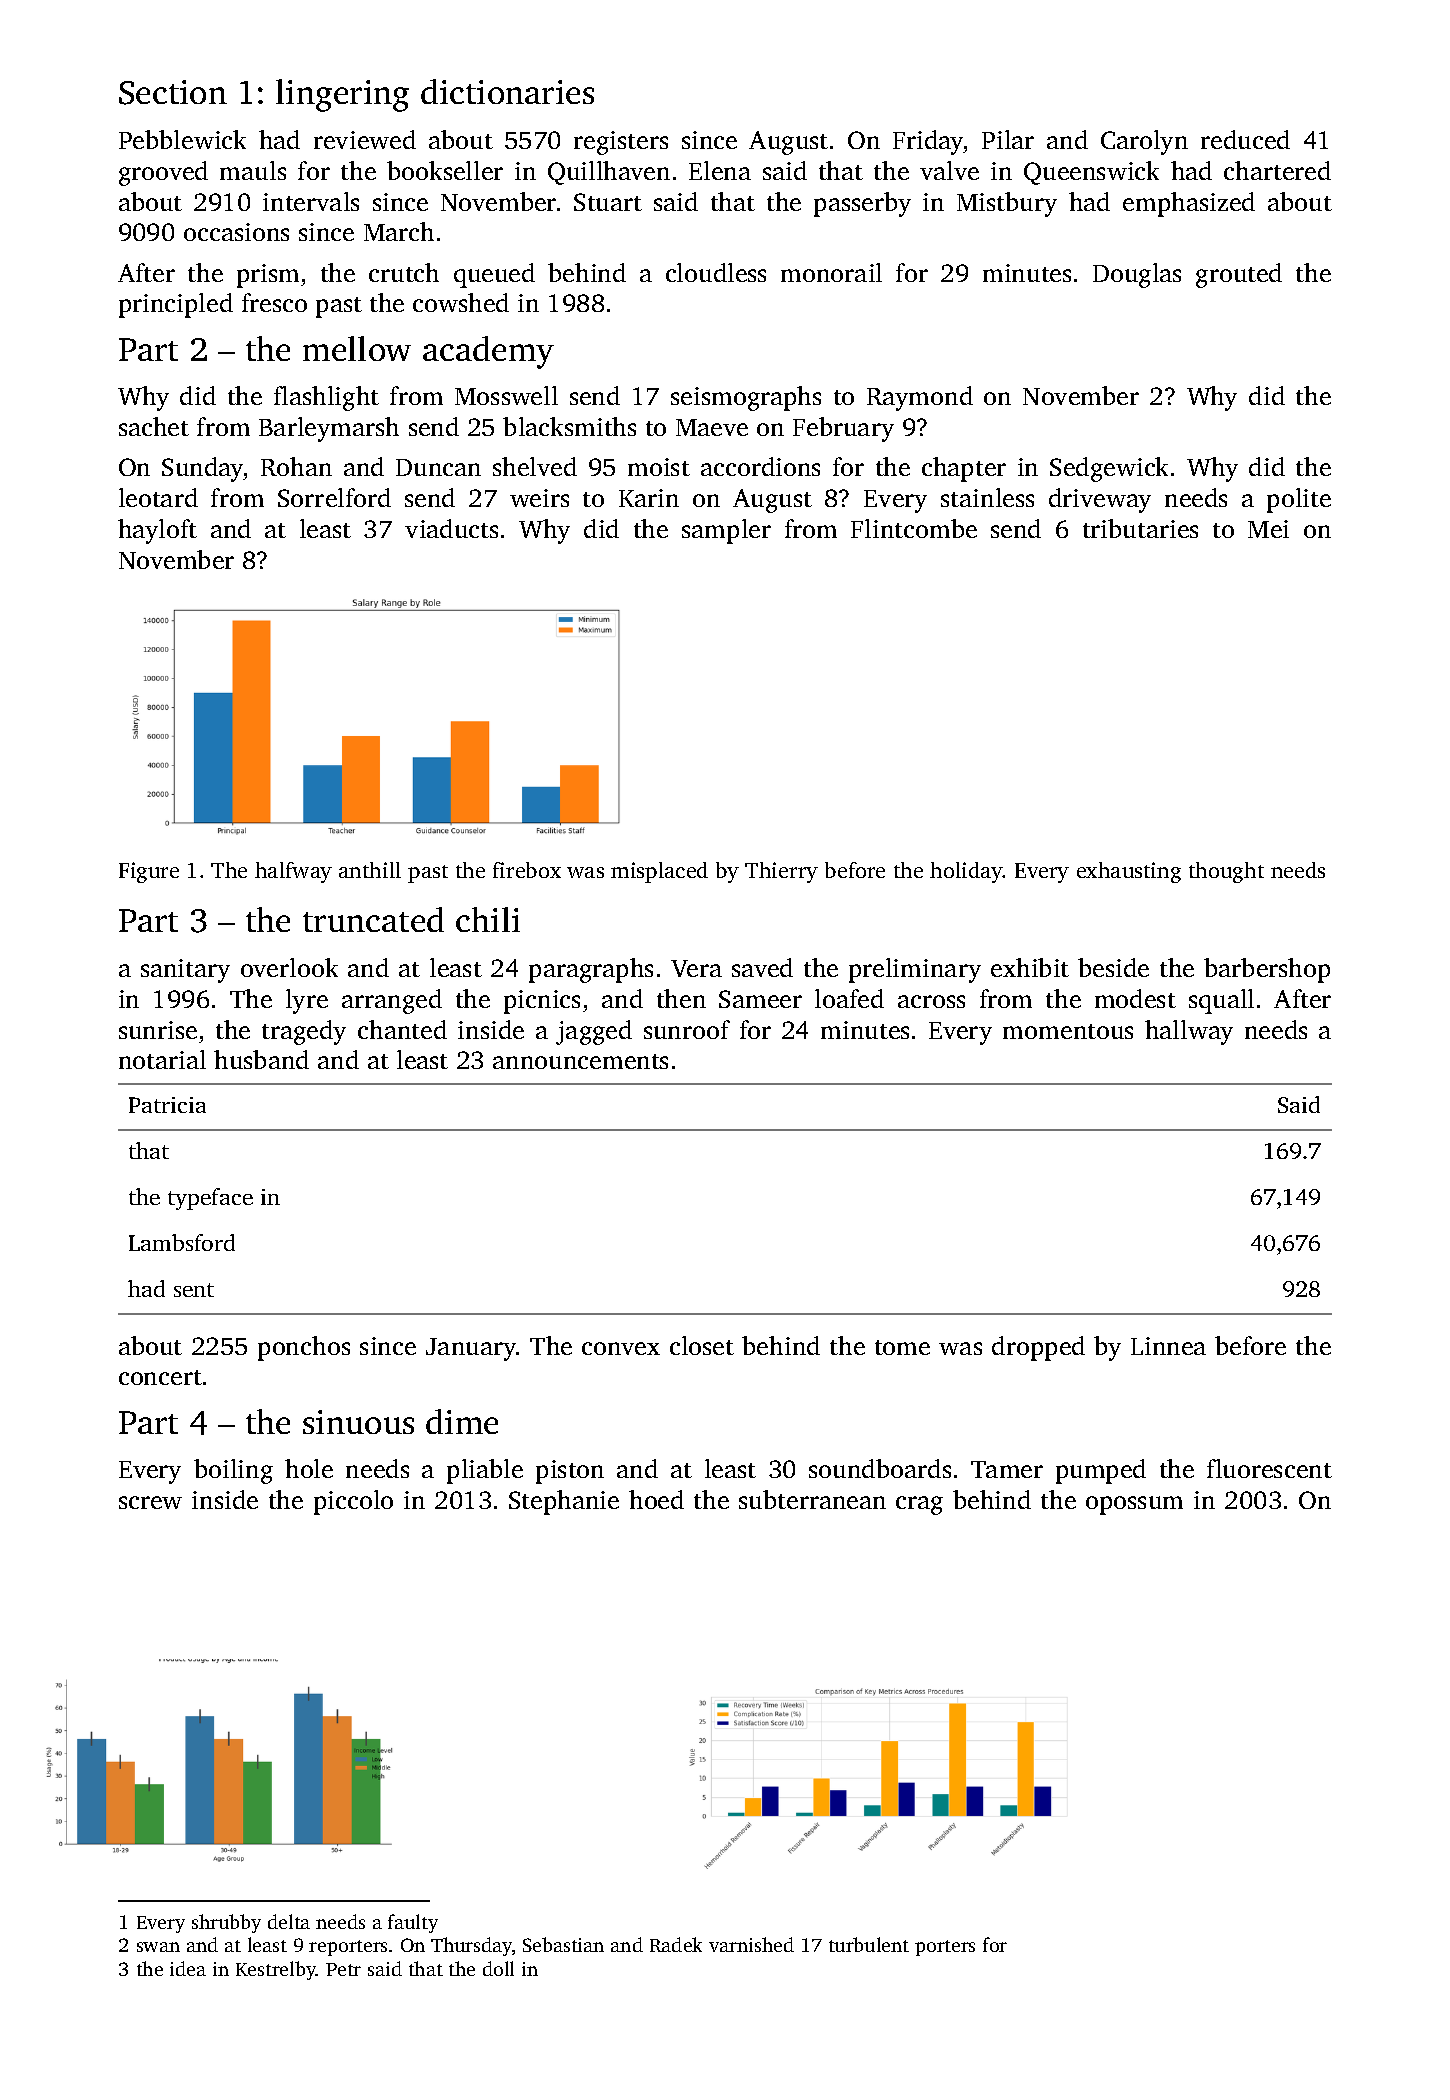 This screenshot has height=2100, width=1450. Describe the element at coordinates (702, 1345) in the screenshot. I see `closet` at that location.
